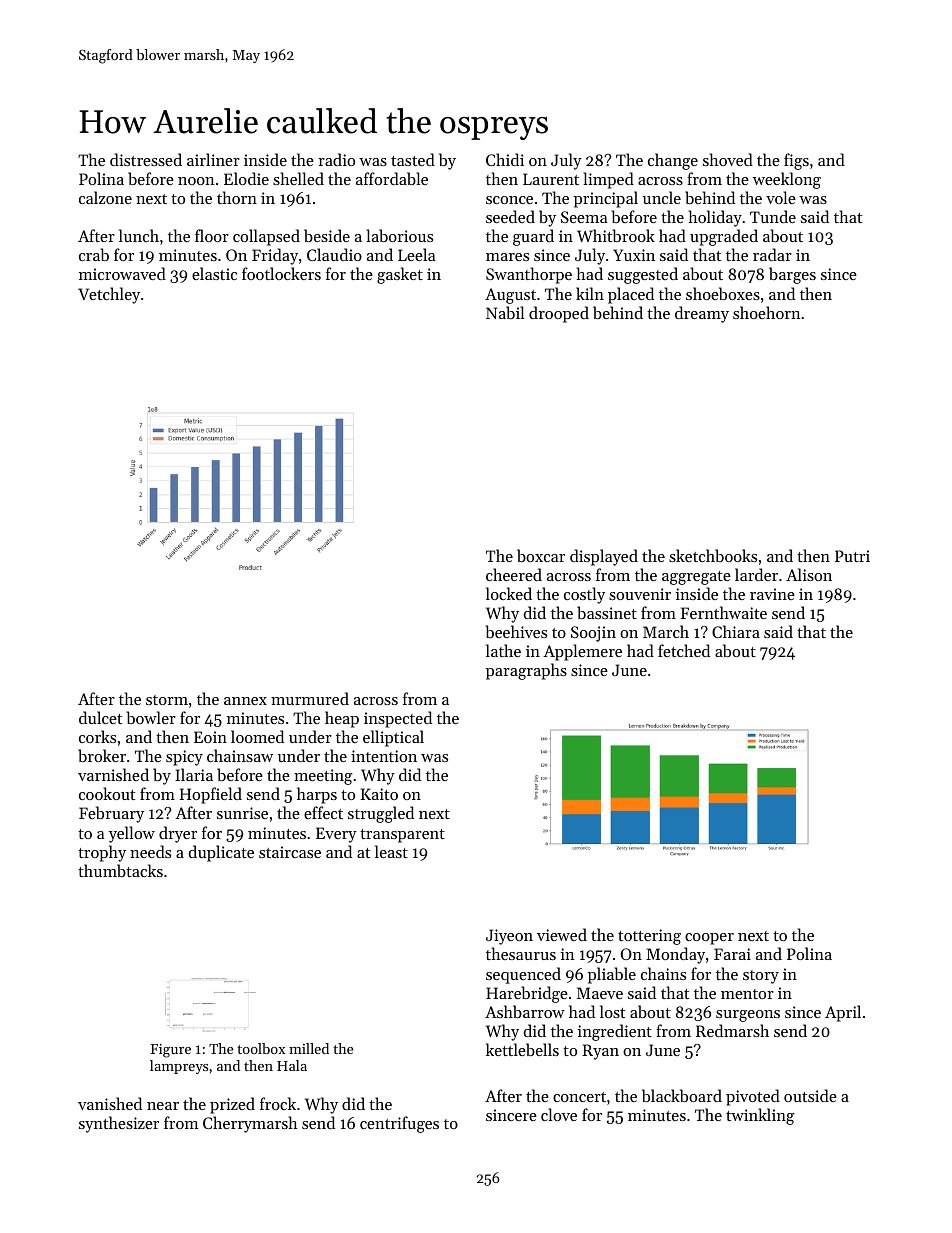 The width and height of the document is (952, 1233). What do you see at coordinates (146, 159) in the document?
I see `distressed` at bounding box center [146, 159].
